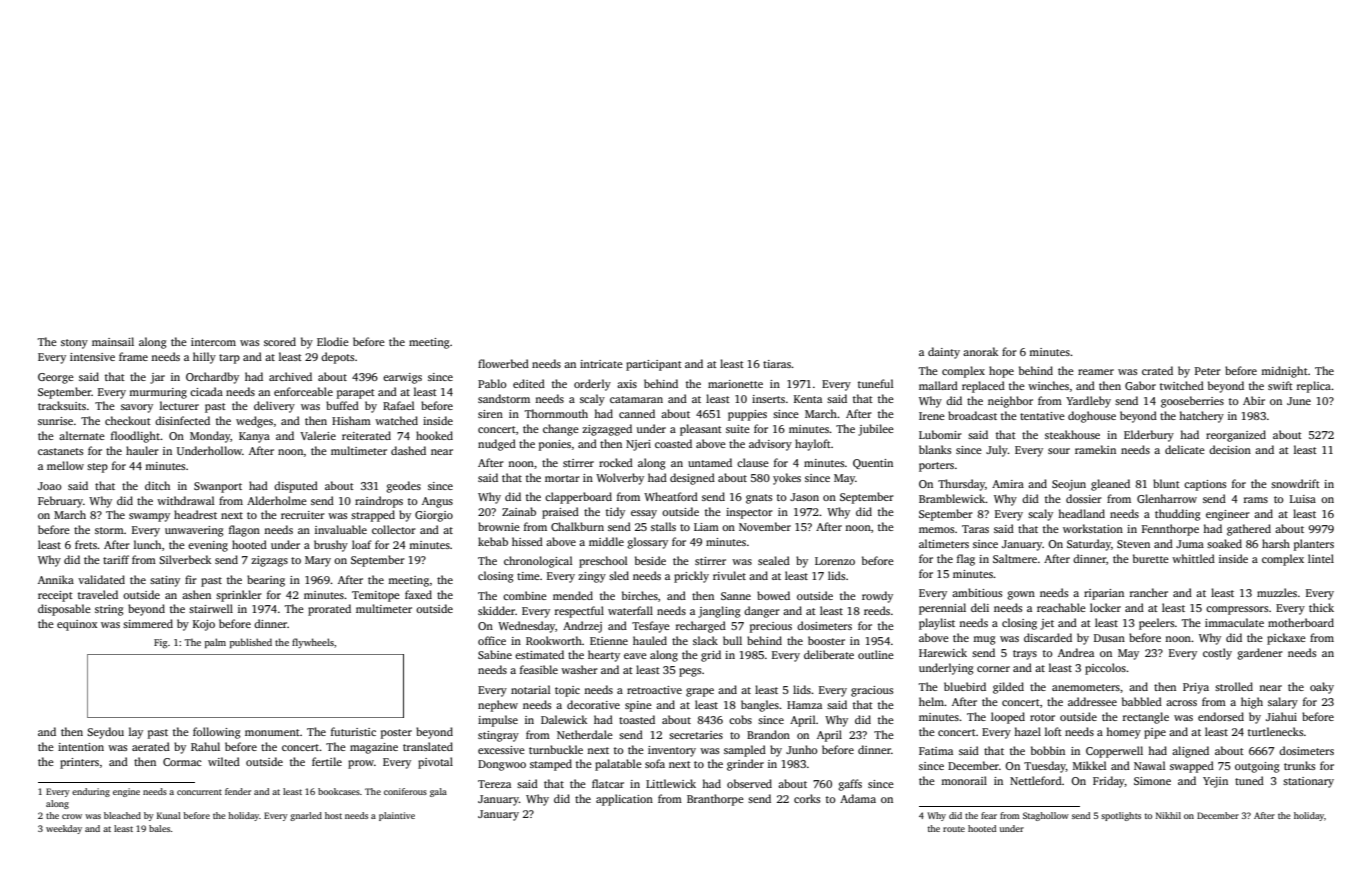  I want to click on weekday, so click(64, 829).
